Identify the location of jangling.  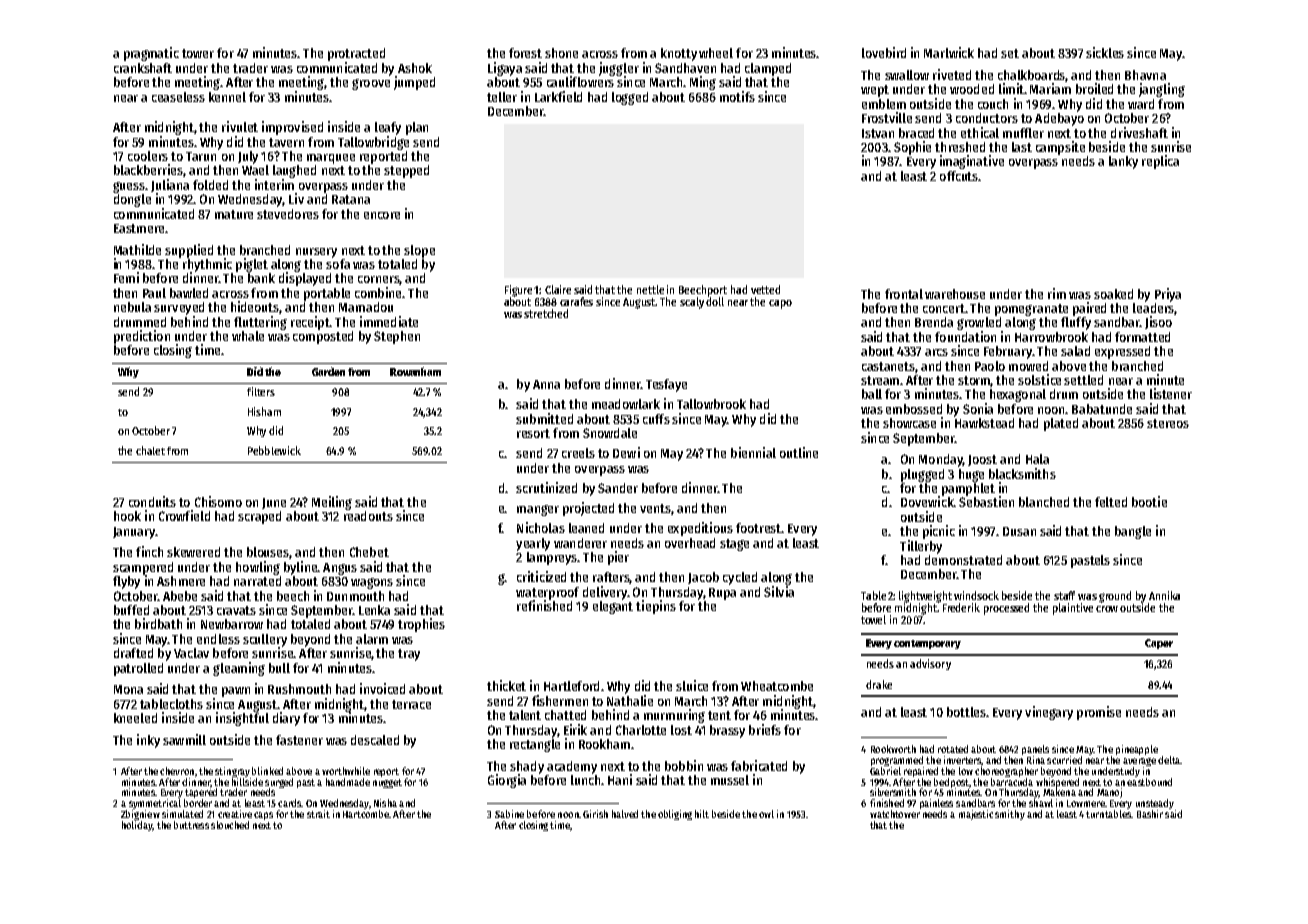
(1162, 90).
